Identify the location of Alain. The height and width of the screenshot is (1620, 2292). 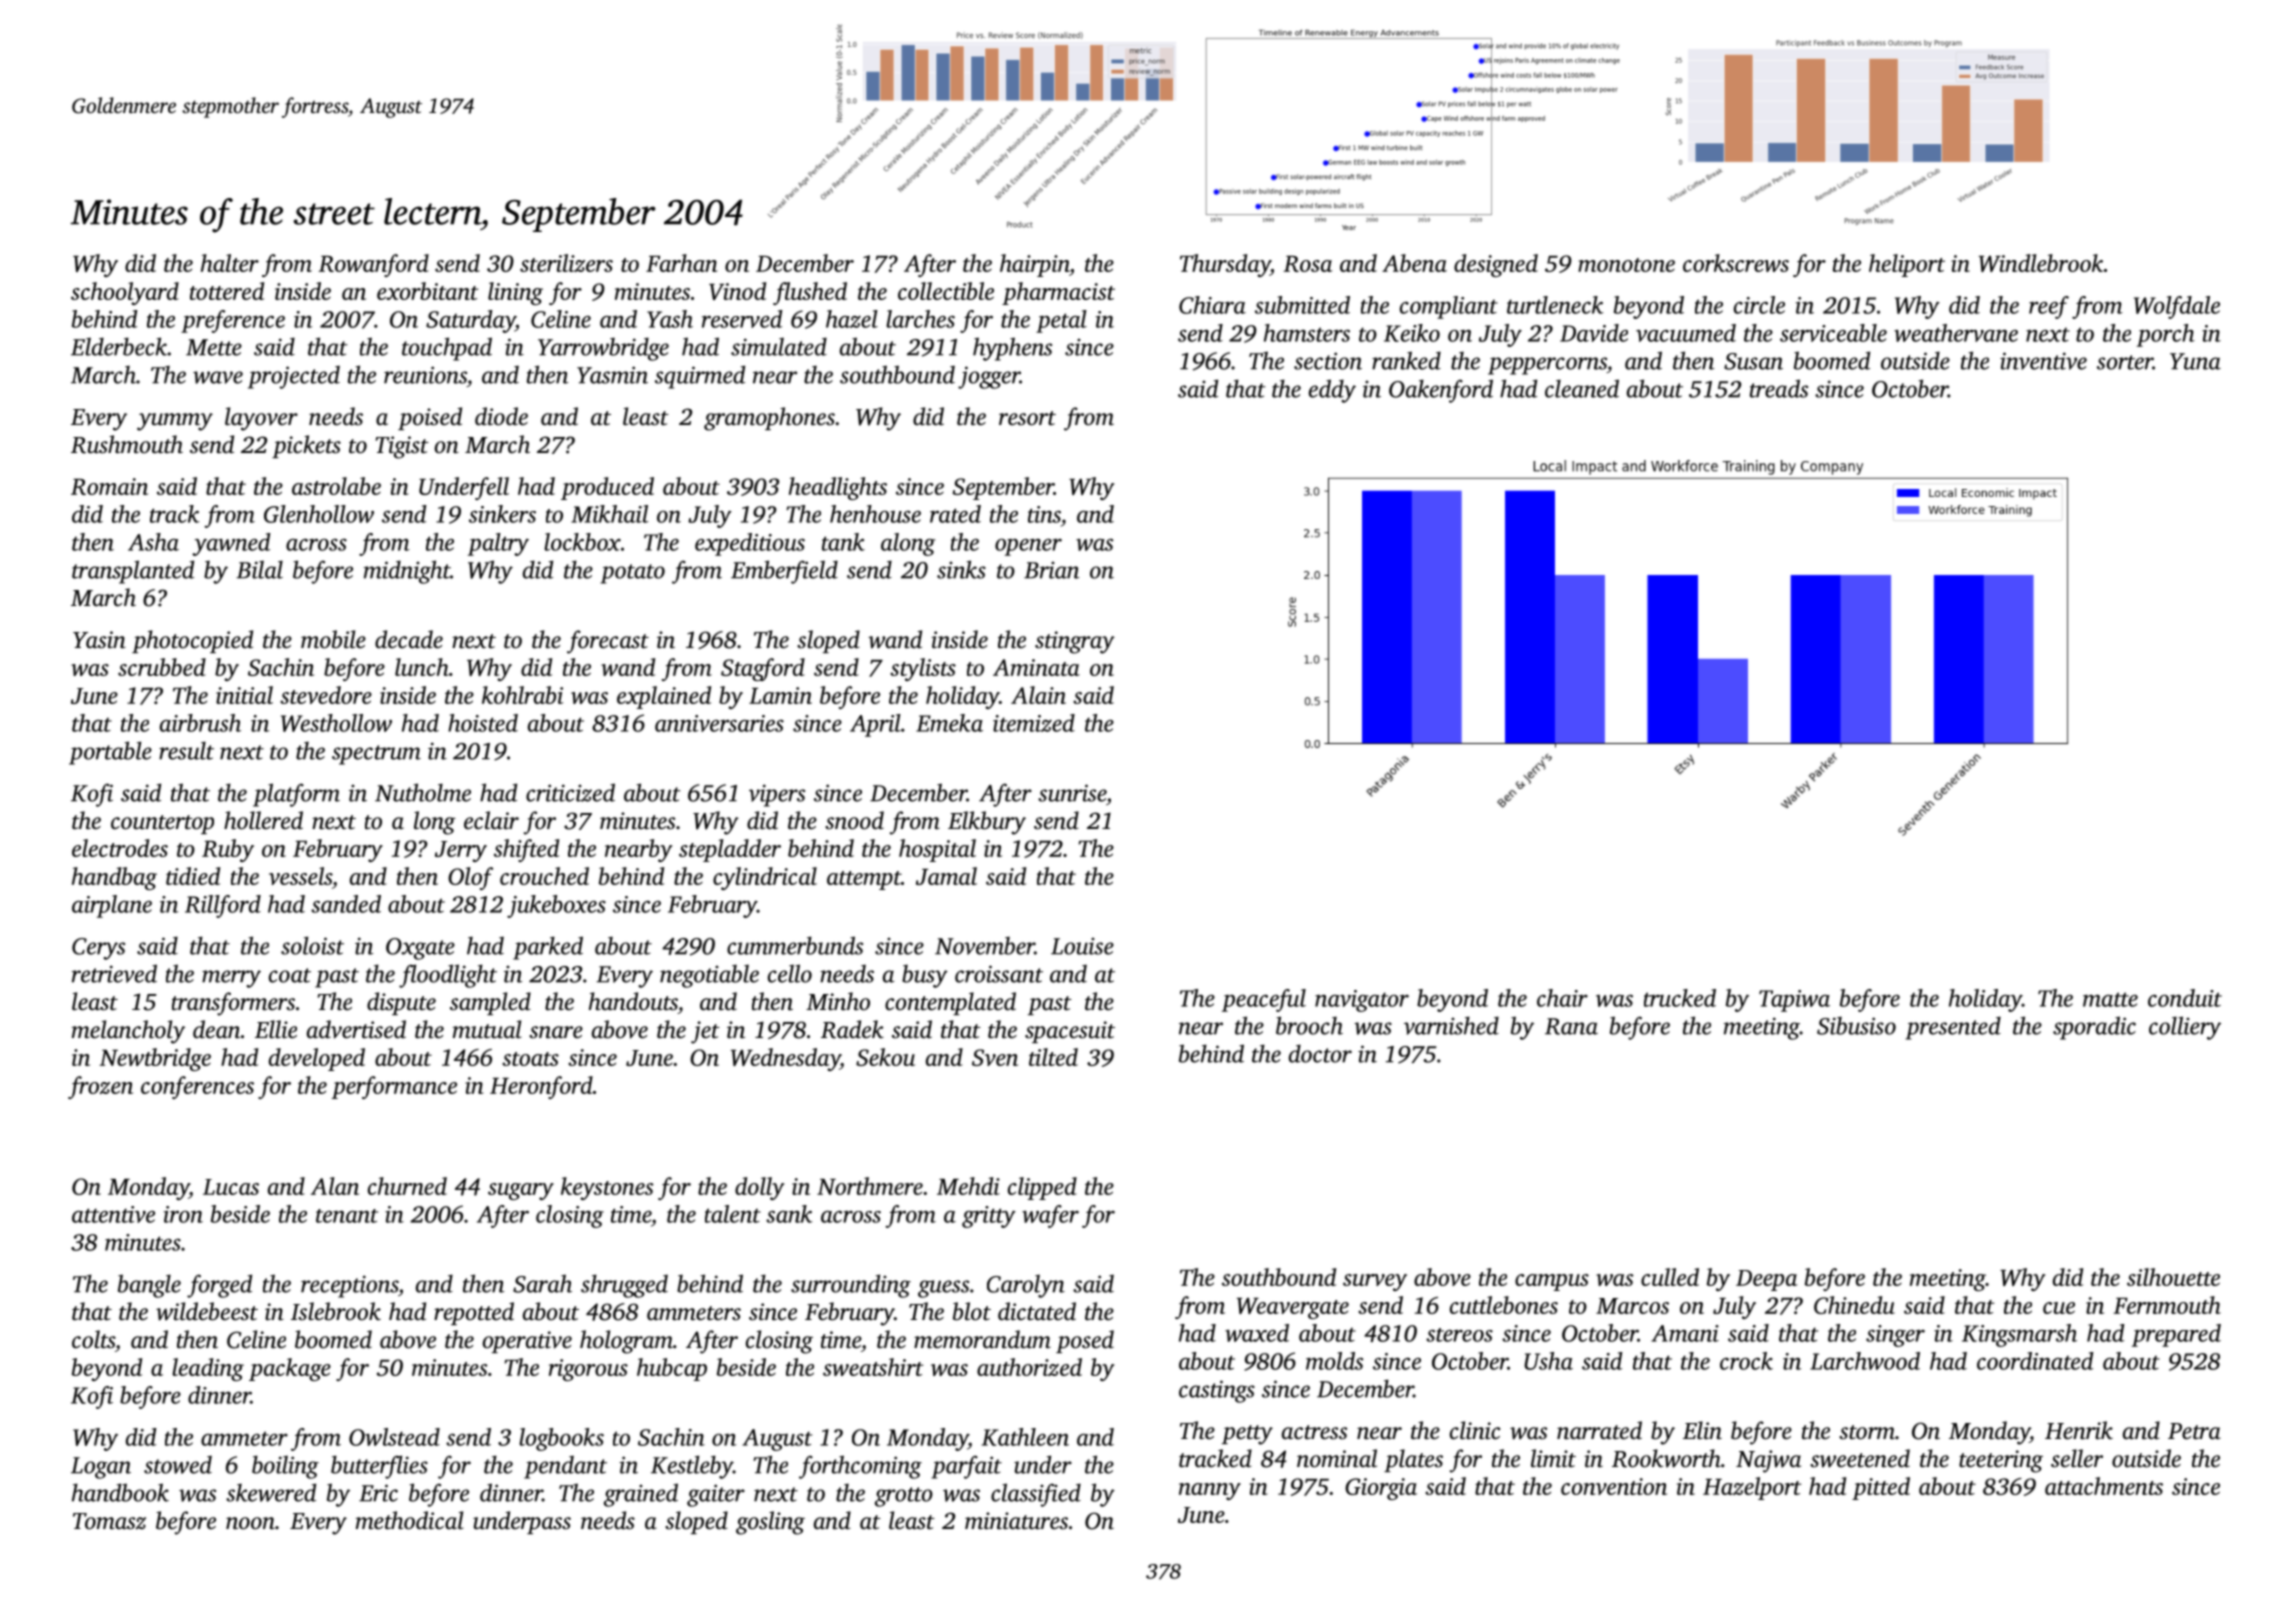
(1038, 695).
